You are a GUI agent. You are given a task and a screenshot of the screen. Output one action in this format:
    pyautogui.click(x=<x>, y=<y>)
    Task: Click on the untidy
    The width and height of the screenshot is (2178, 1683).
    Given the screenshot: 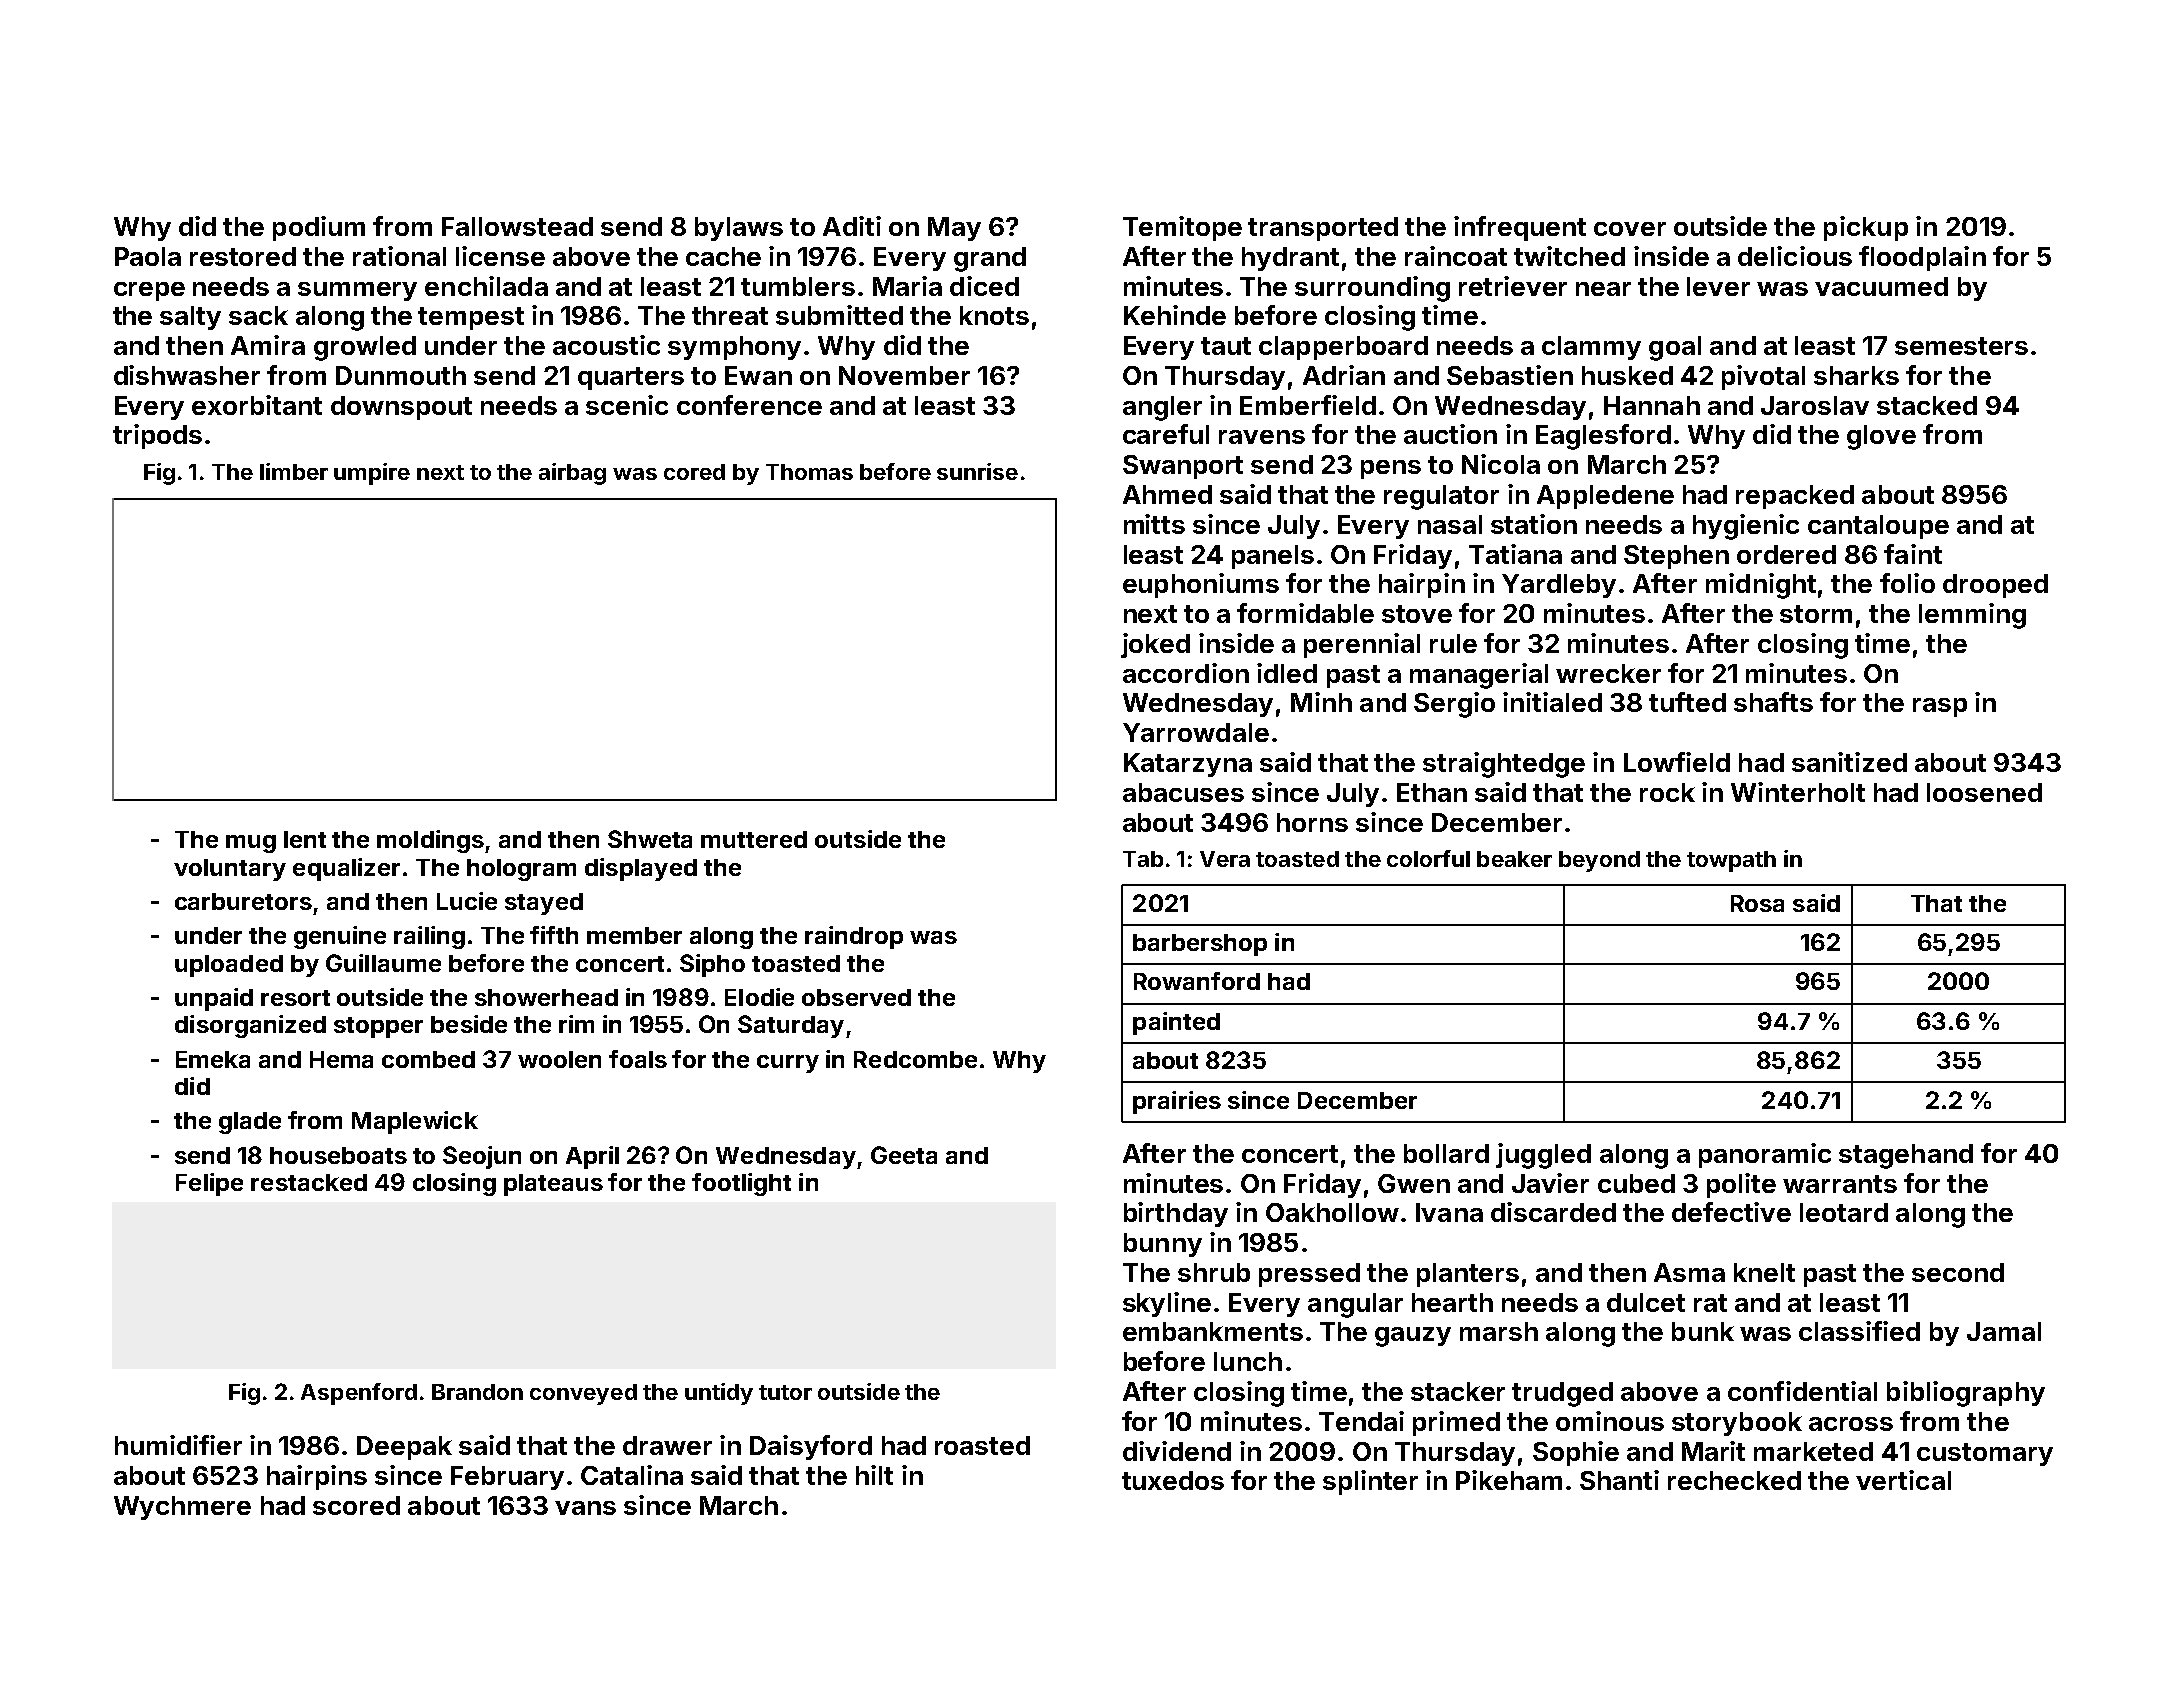 What is the action you would take?
    pyautogui.click(x=719, y=1394)
